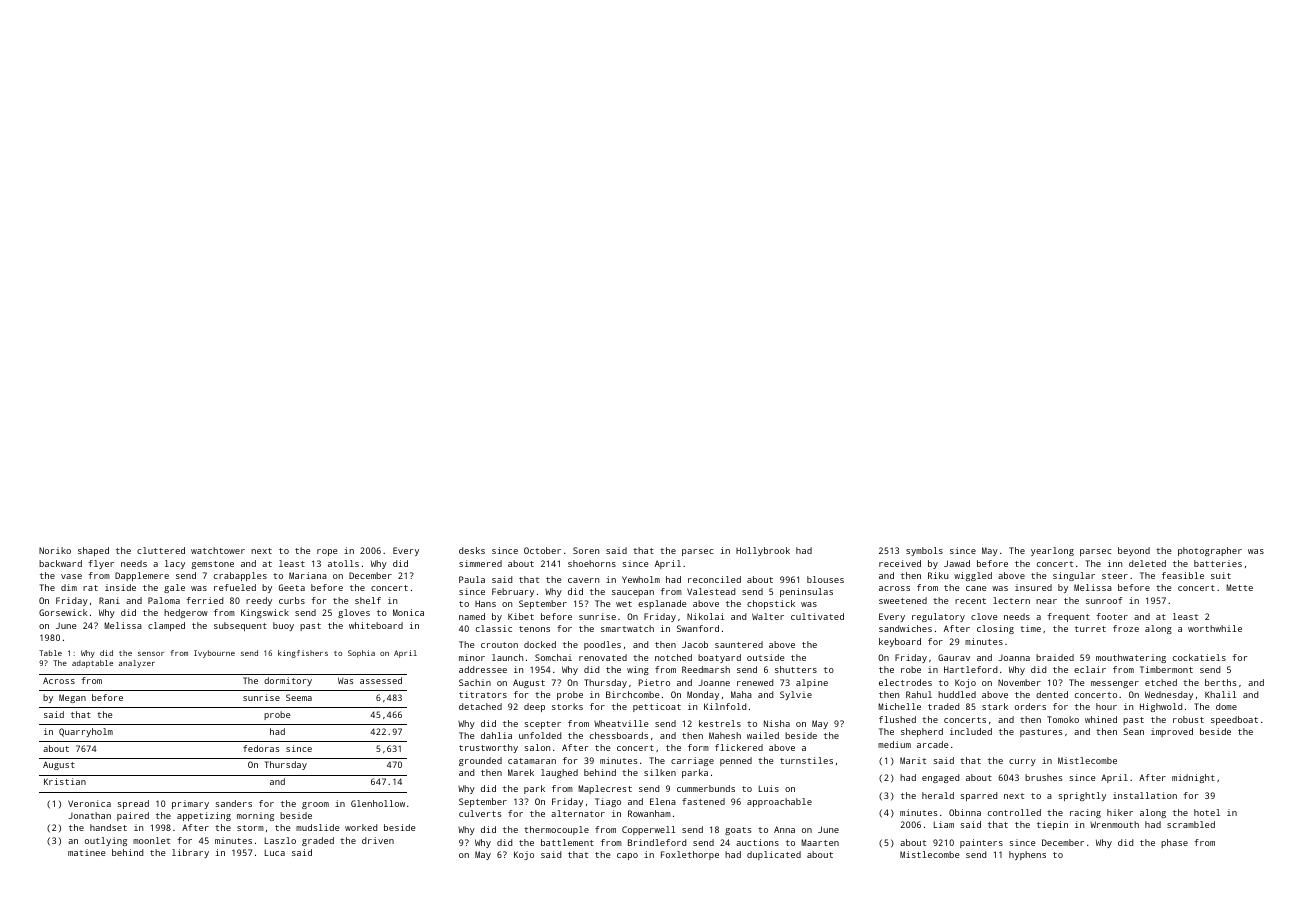 The height and width of the page is (924, 1308). I want to click on robust, so click(1188, 719).
